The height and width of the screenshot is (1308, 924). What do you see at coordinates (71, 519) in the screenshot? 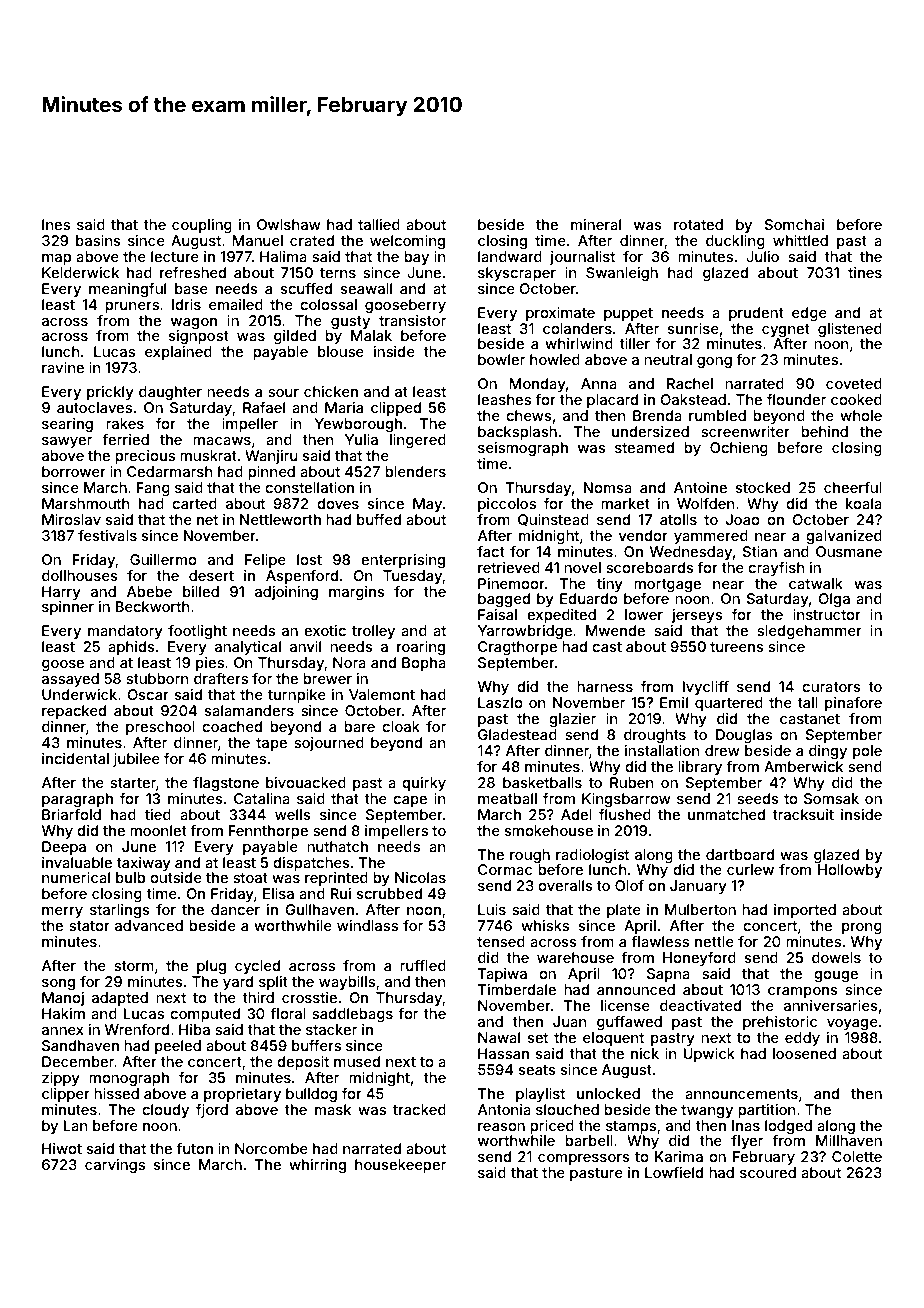
I see `Miroslav` at bounding box center [71, 519].
